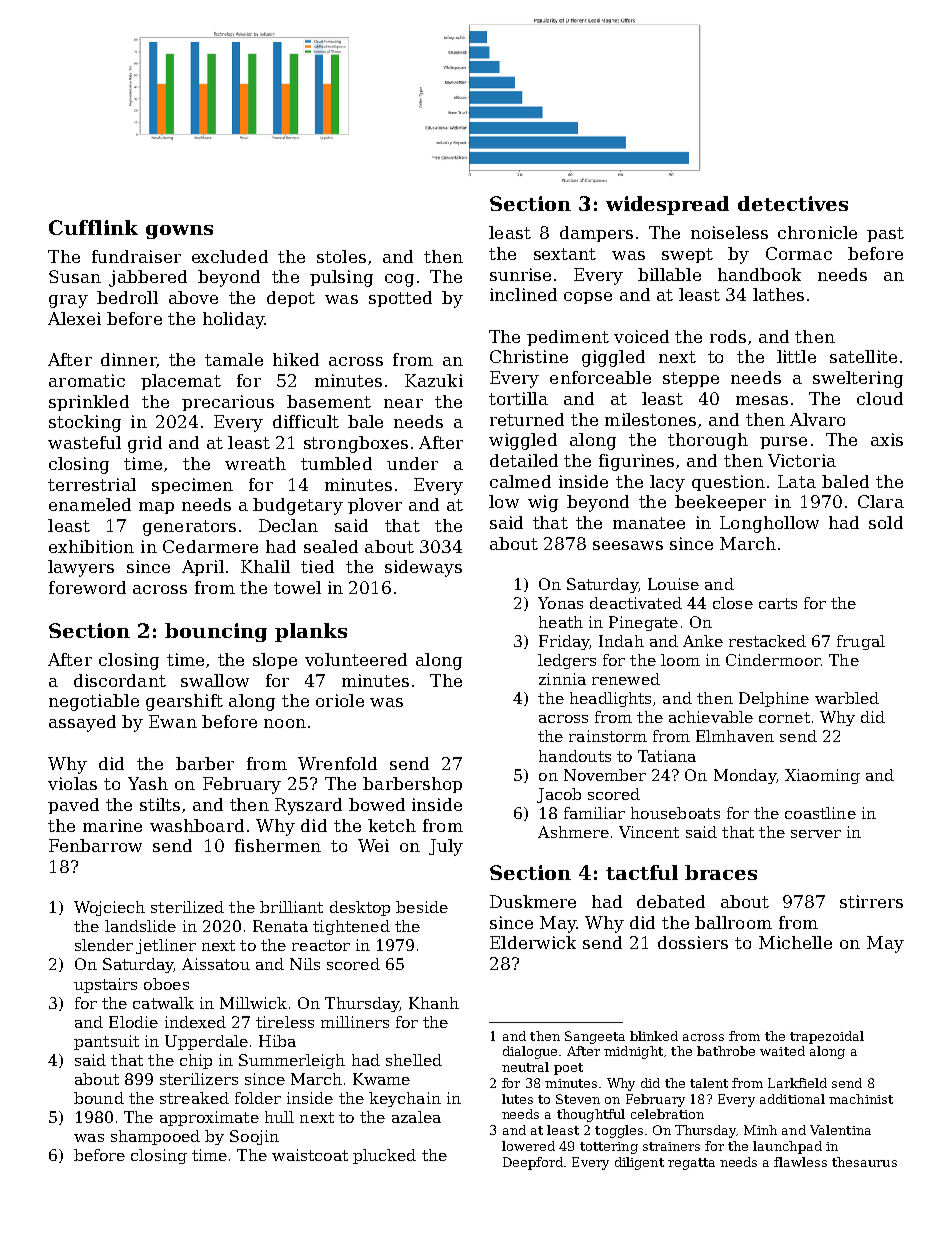 This screenshot has width=952, height=1233. Describe the element at coordinates (197, 825) in the screenshot. I see `washboard` at that location.
